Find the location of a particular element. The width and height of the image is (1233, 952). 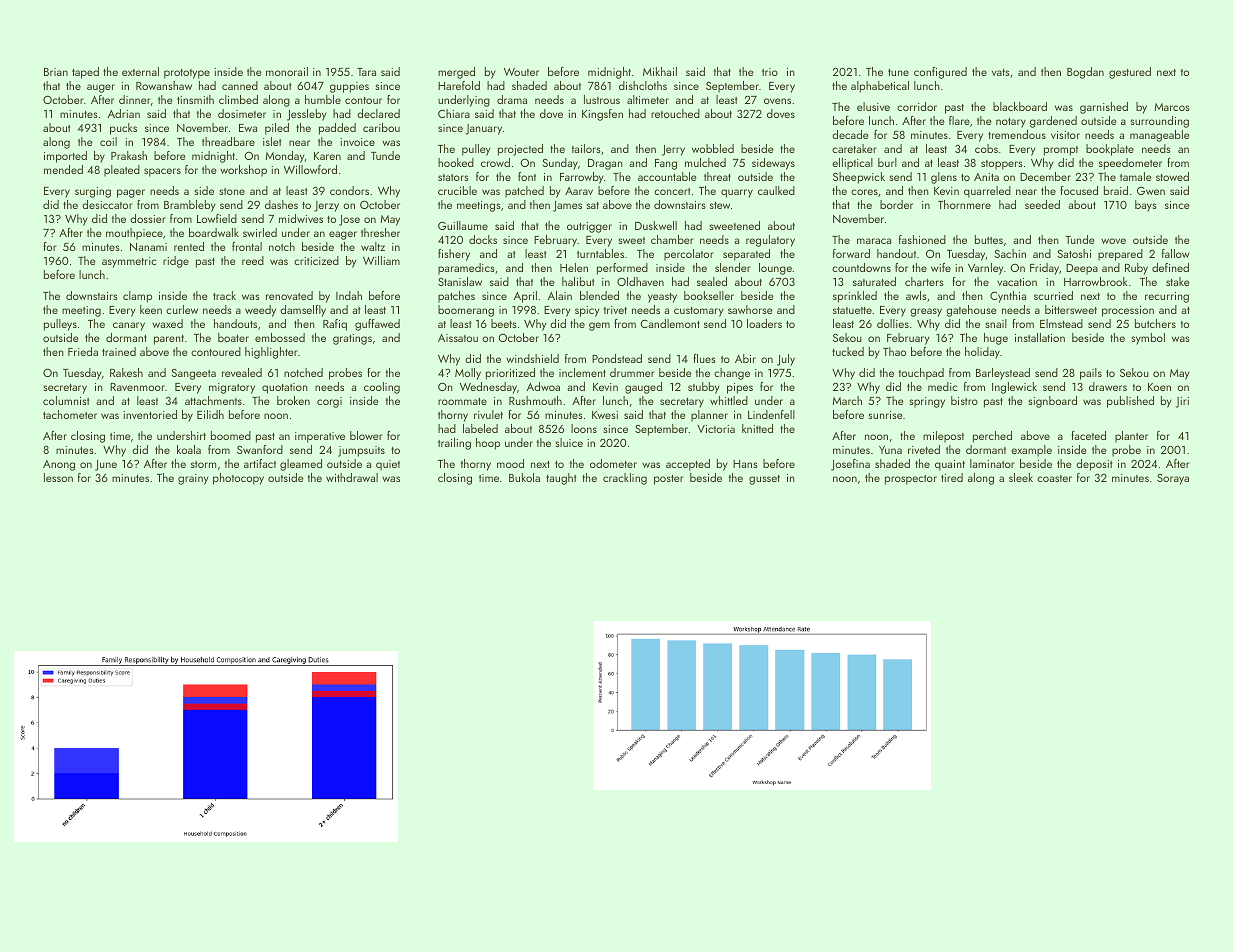

mood is located at coordinates (510, 463).
